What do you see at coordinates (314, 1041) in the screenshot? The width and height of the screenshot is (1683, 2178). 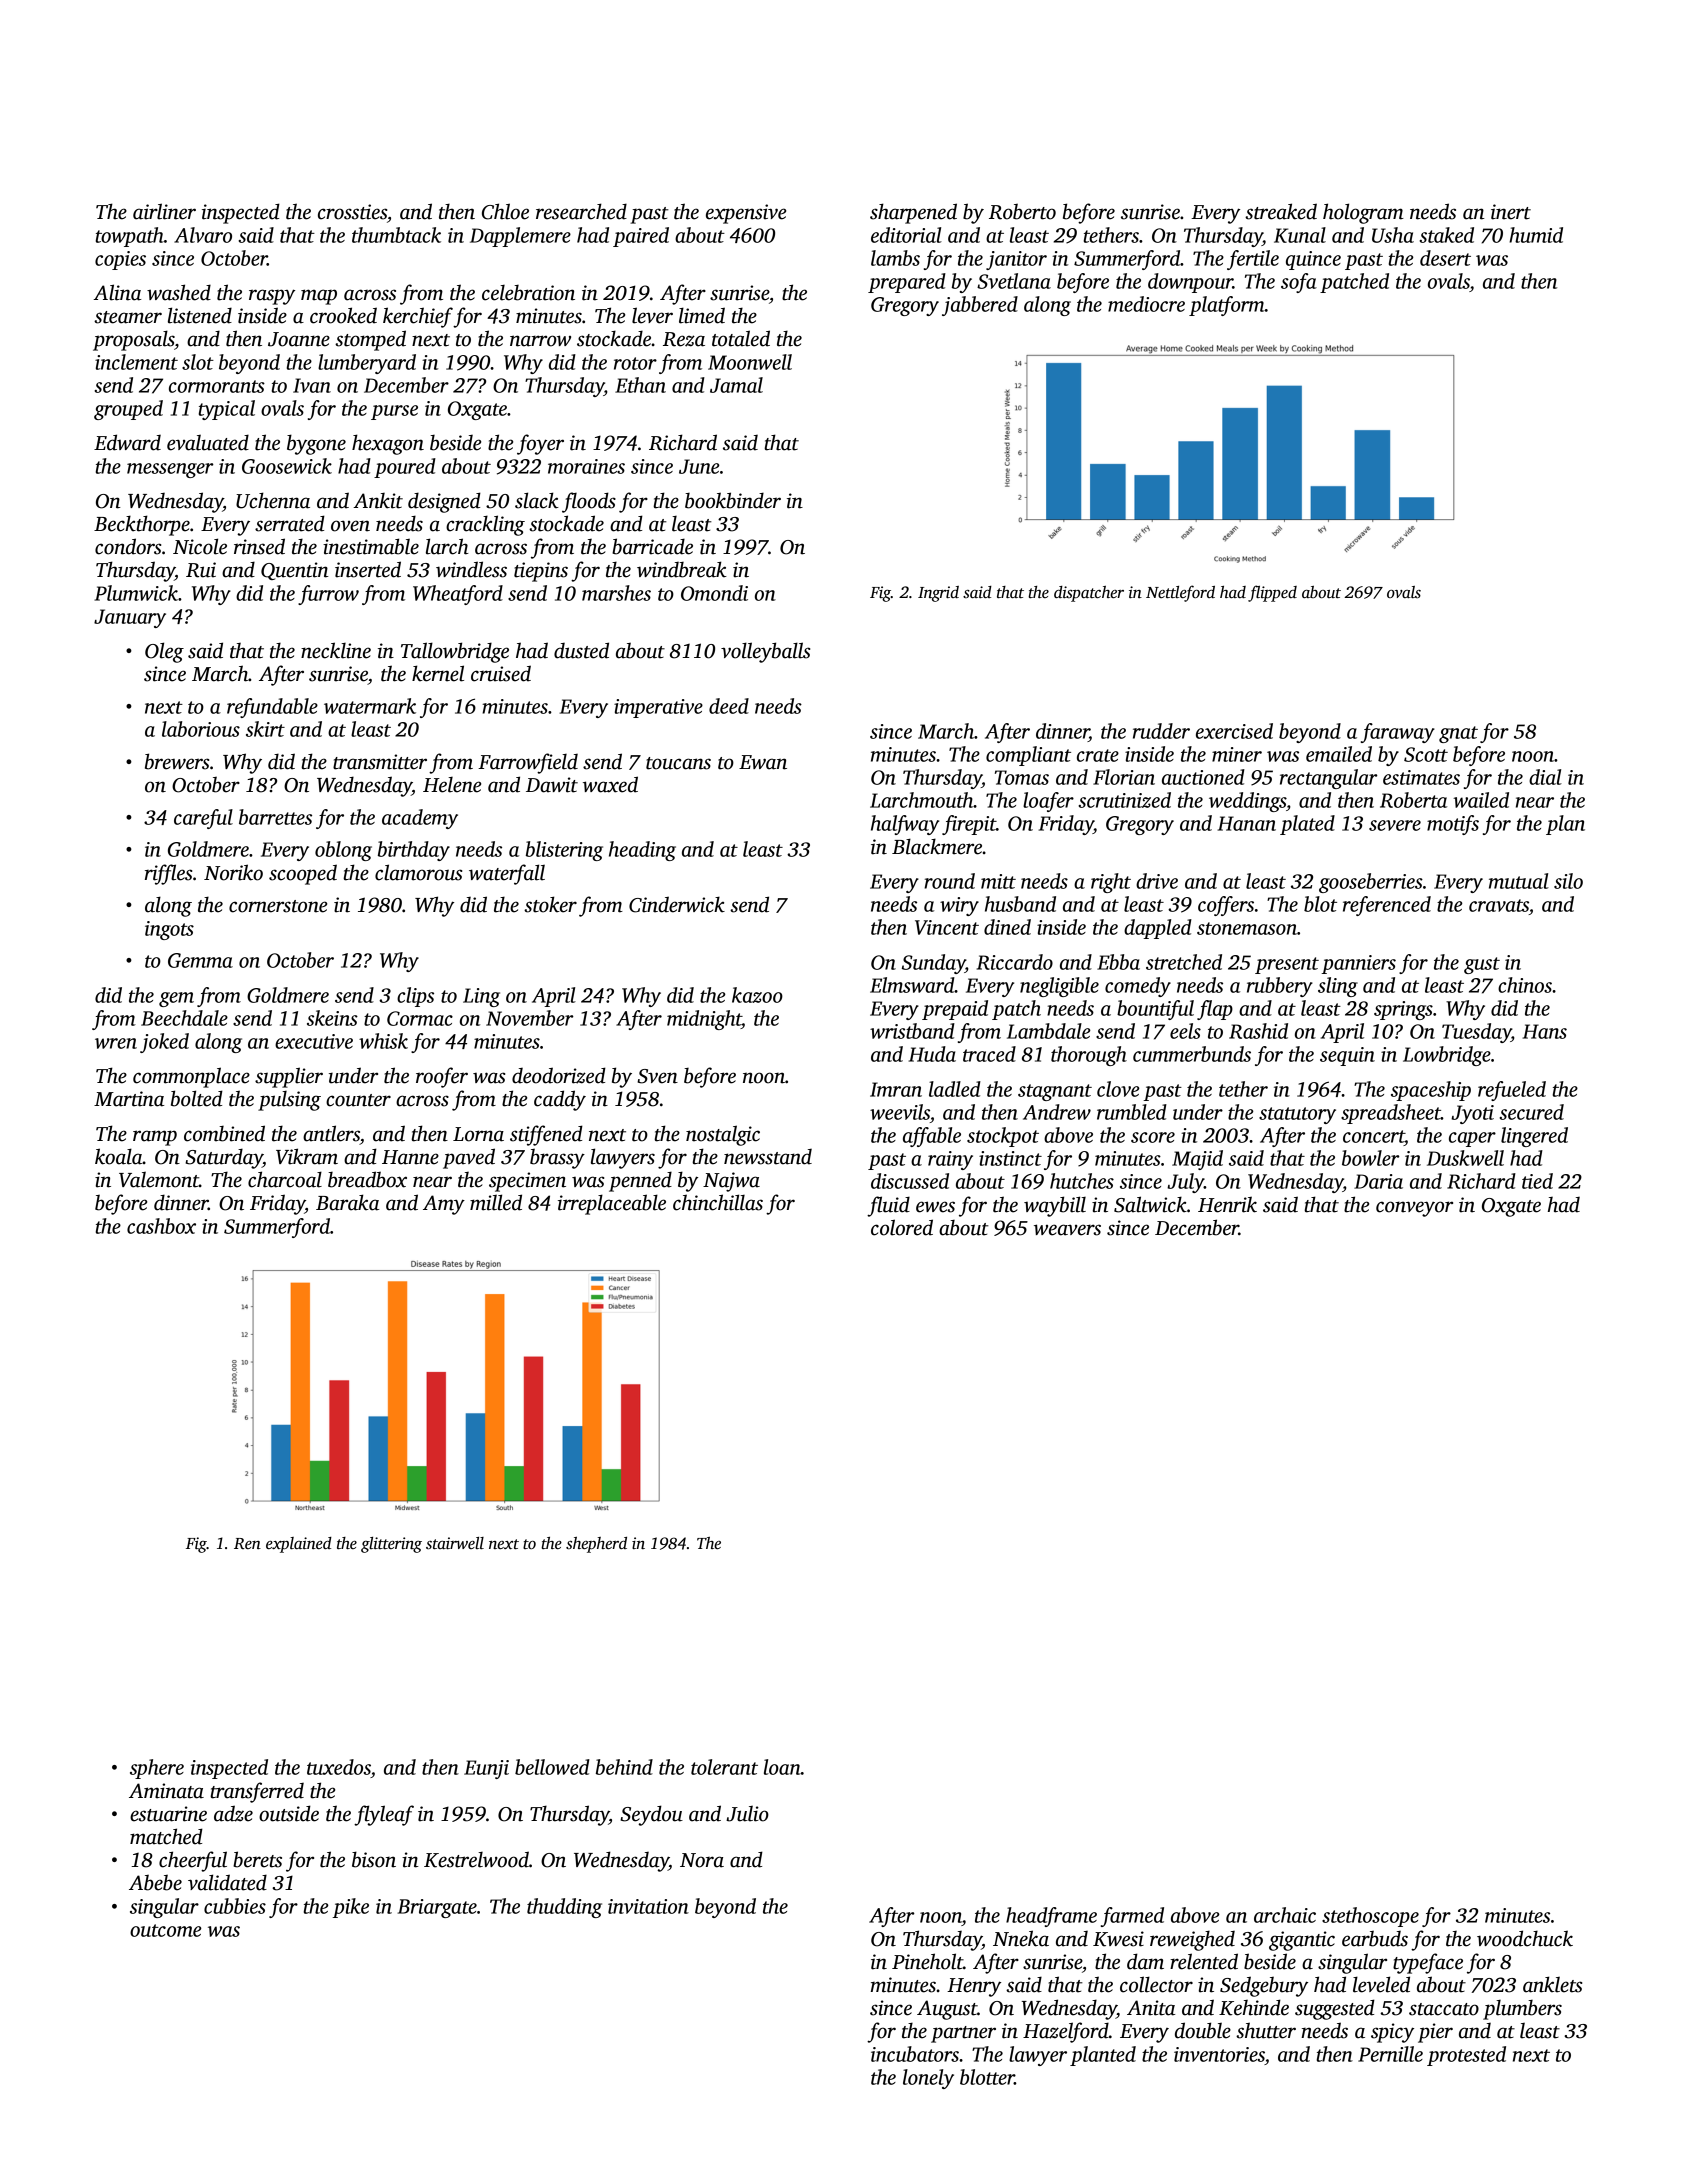 I see `executive` at bounding box center [314, 1041].
